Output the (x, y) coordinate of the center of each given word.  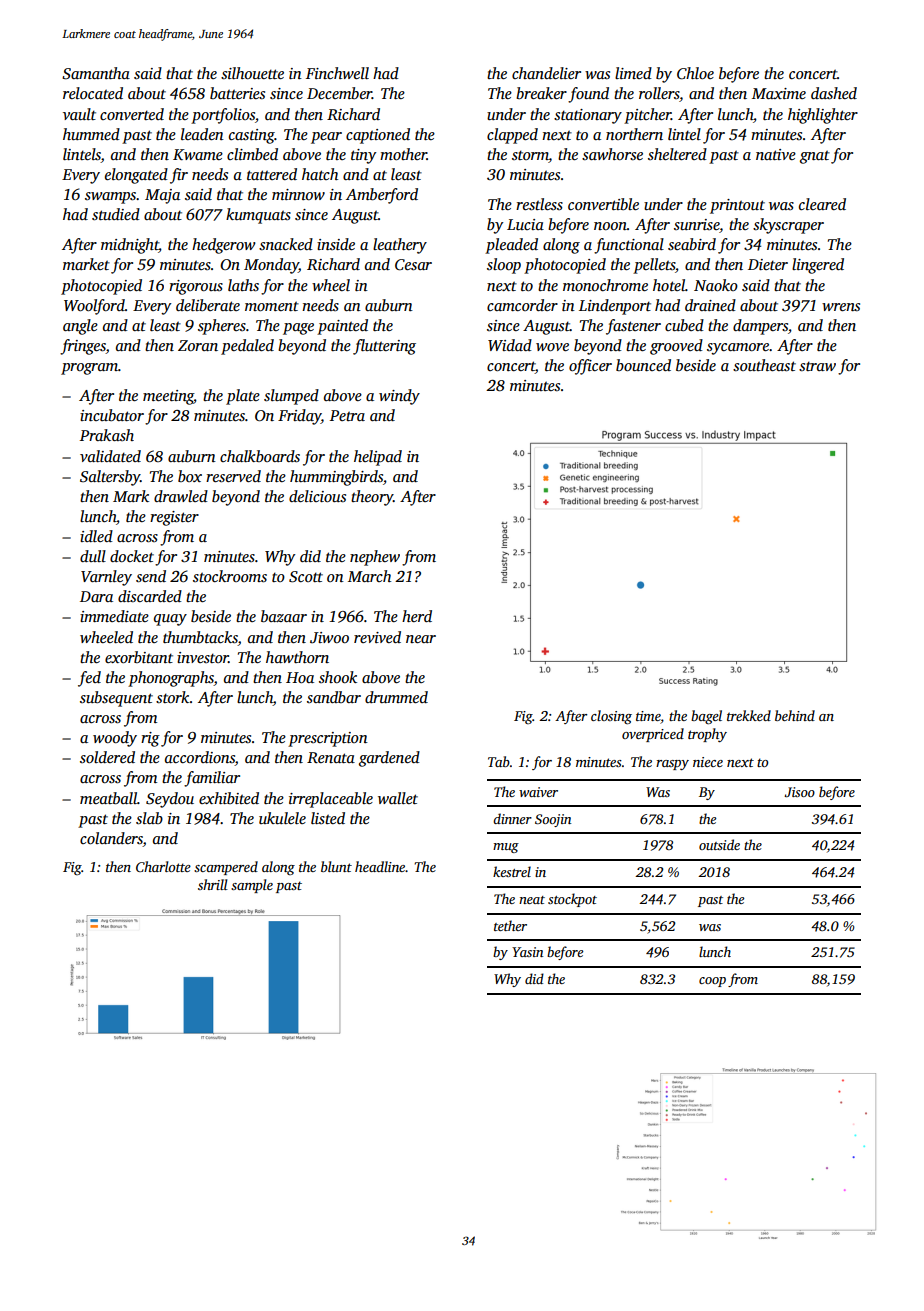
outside (719, 844)
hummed (91, 134)
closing (611, 717)
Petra (347, 415)
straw (817, 366)
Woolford (94, 307)
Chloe (695, 73)
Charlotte (163, 866)
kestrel (512, 871)
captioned (378, 136)
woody (115, 739)
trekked (749, 715)
